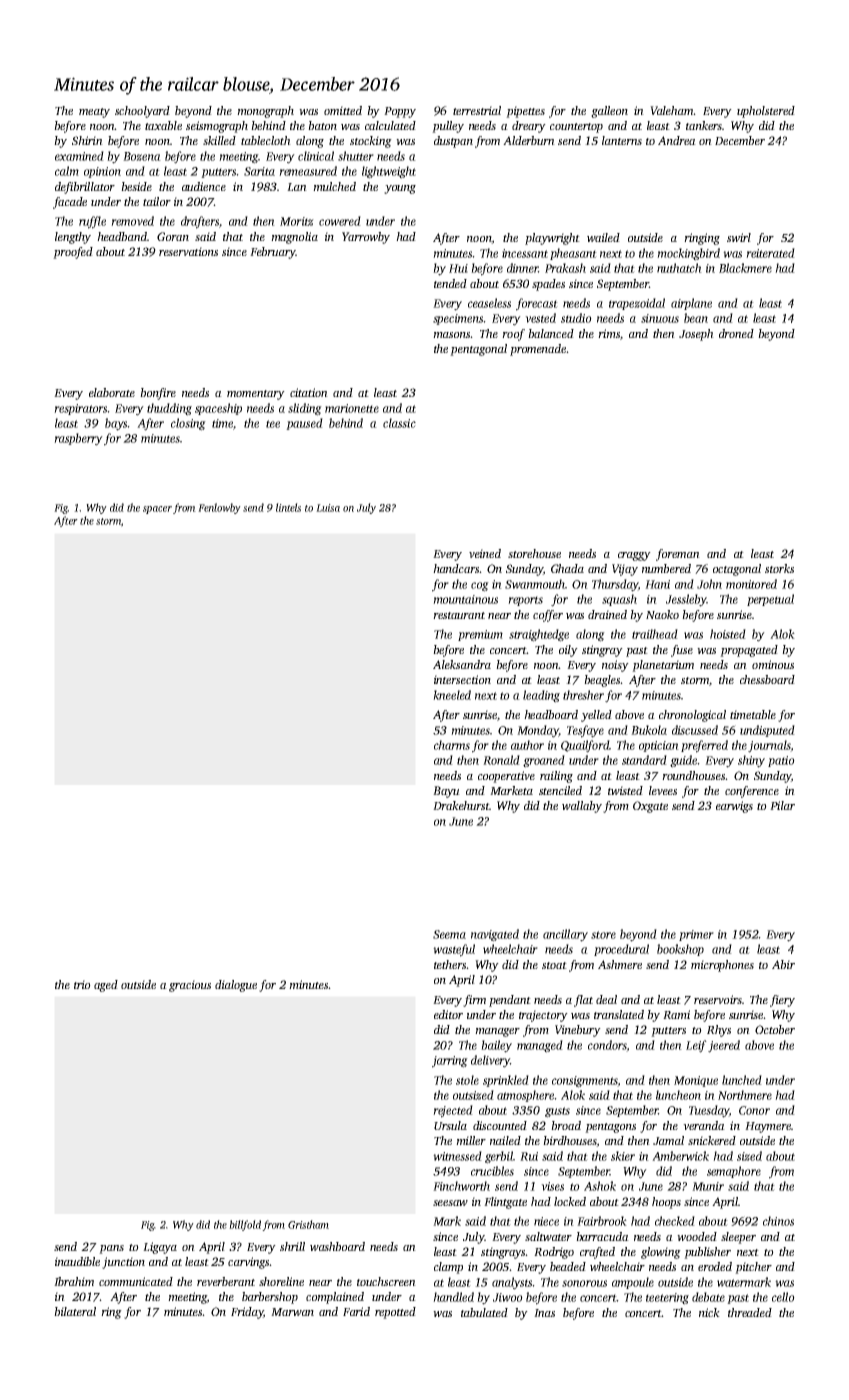 The width and height of the screenshot is (849, 1400). Describe the element at coordinates (157, 510) in the screenshot. I see `spacer` at that location.
